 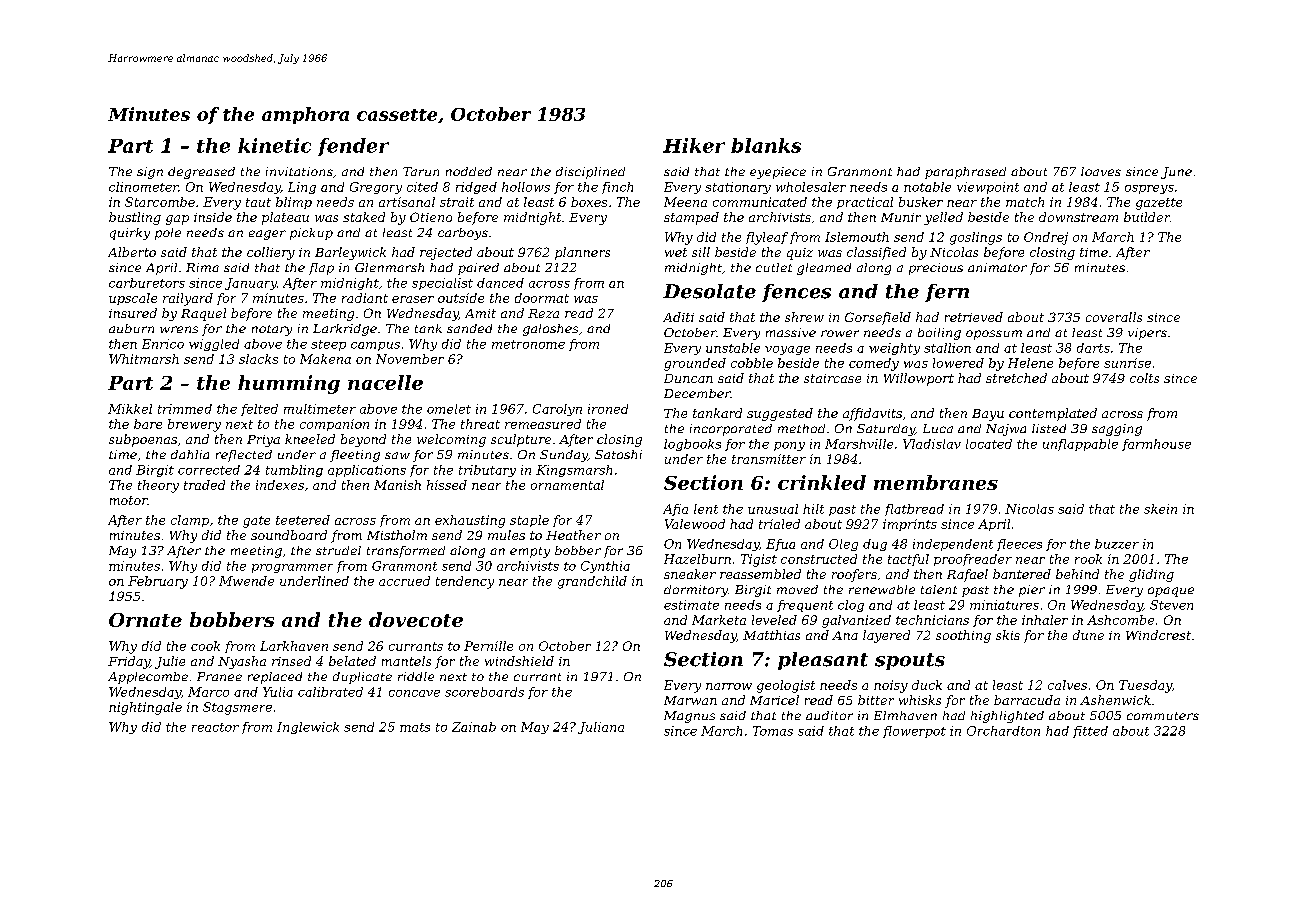 I want to click on Ornate, so click(x=145, y=620).
